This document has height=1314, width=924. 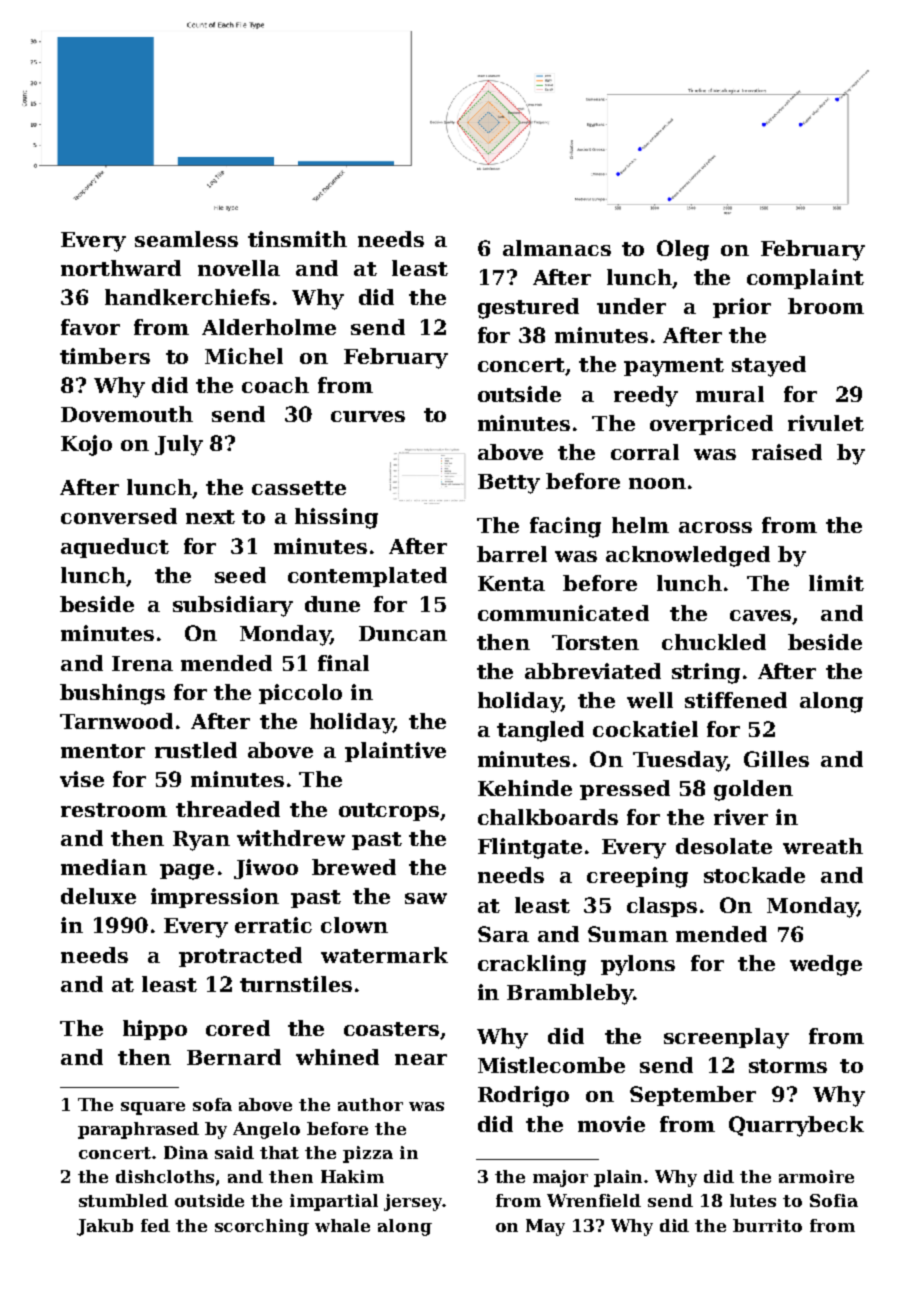 What do you see at coordinates (297, 239) in the document?
I see `tinsmith` at bounding box center [297, 239].
